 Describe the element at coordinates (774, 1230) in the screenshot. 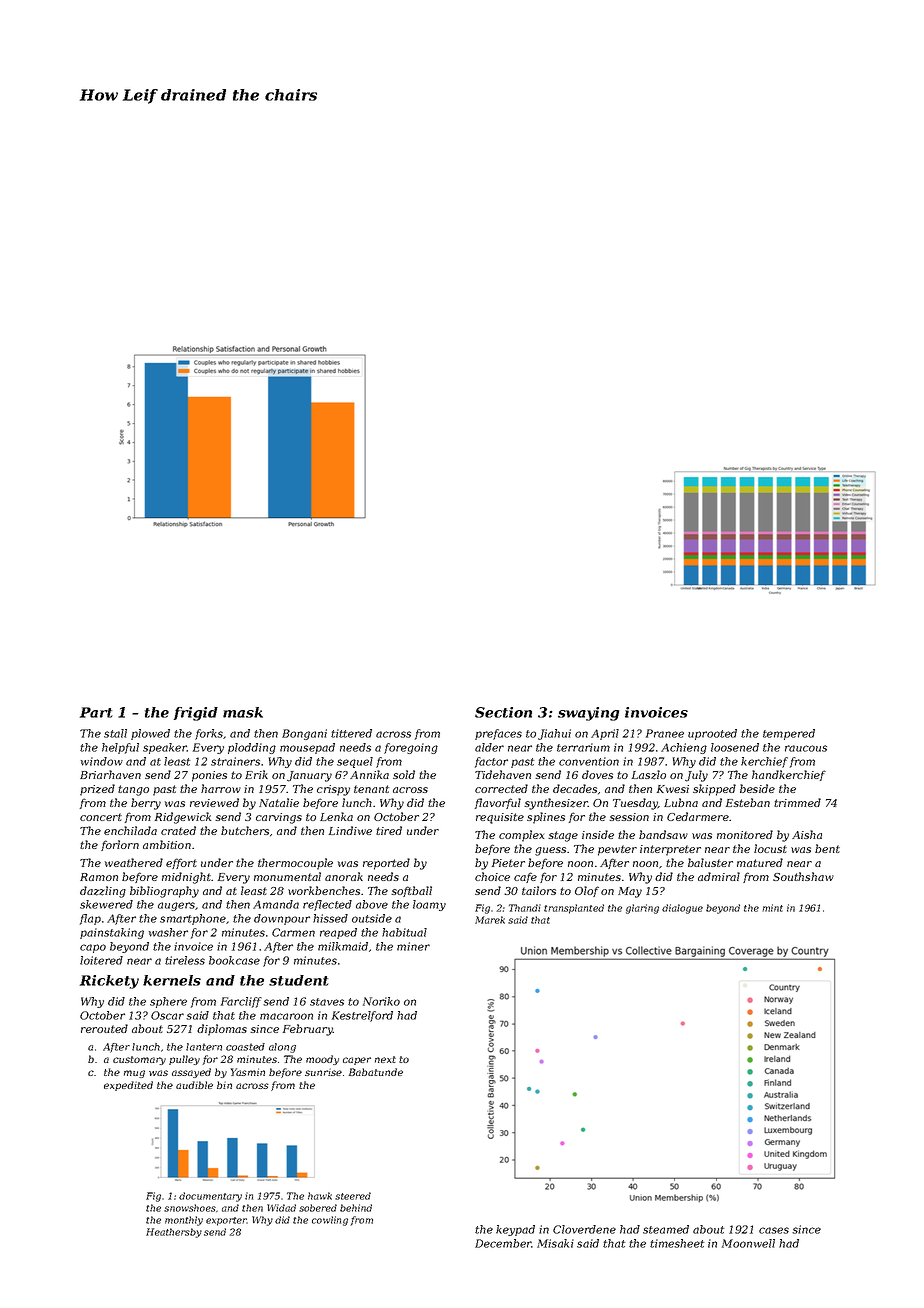

I see `cases` at that location.
